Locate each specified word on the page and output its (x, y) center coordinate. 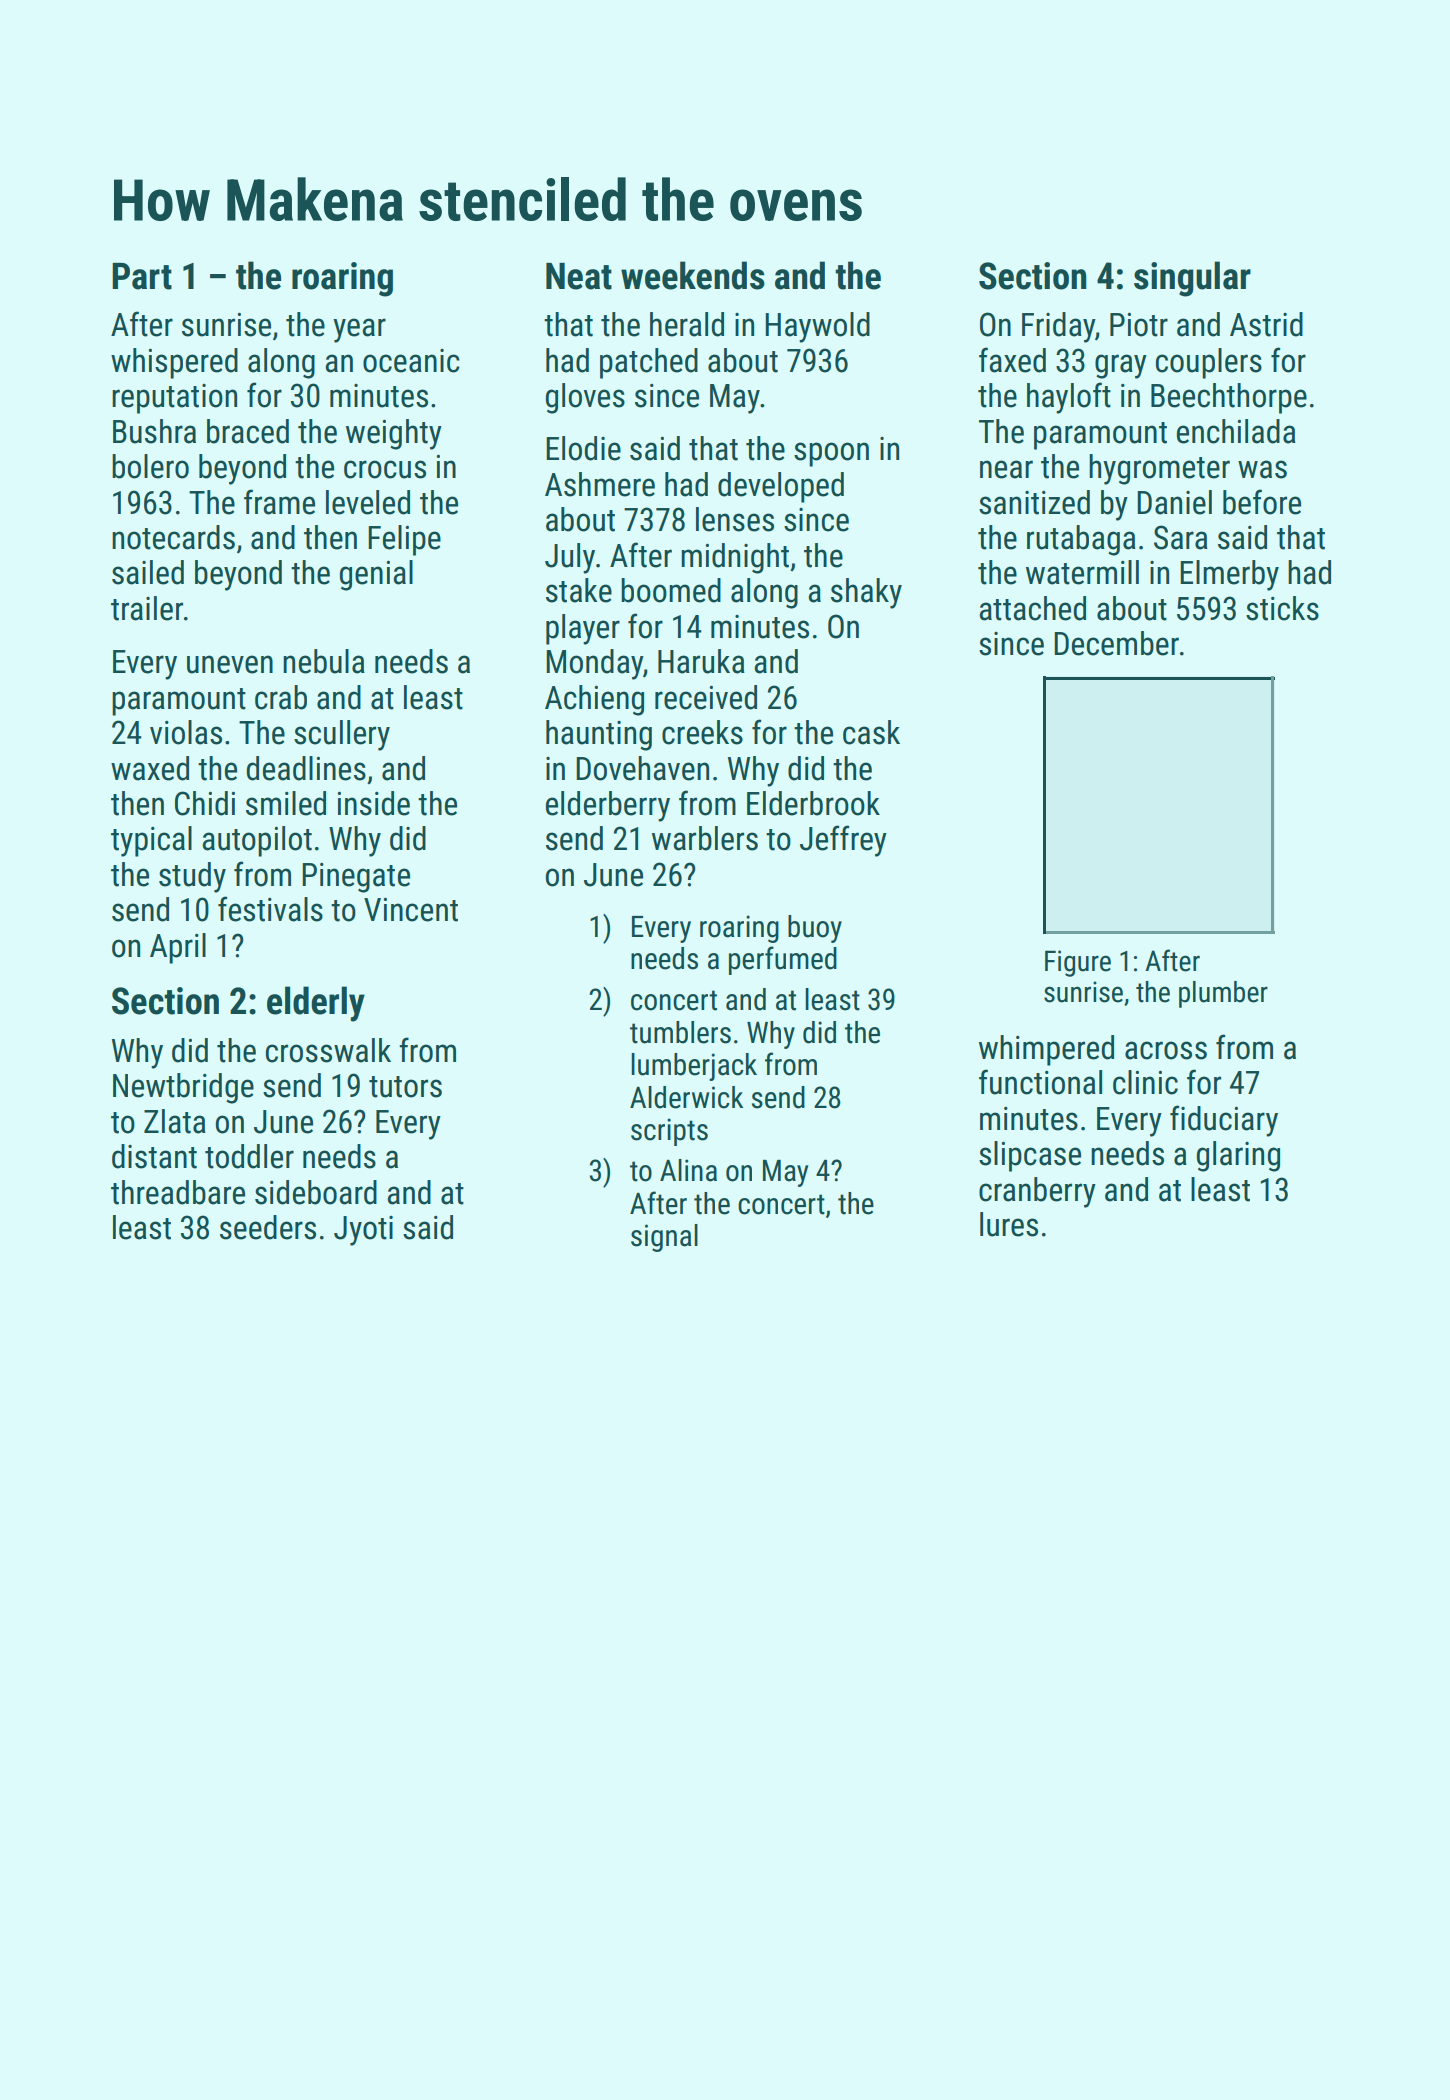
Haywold (817, 327)
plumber (1223, 994)
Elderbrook (813, 803)
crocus (385, 469)
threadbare (178, 1192)
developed (781, 487)
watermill (1082, 572)
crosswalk (328, 1050)
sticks (1282, 608)
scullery (342, 735)
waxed (150, 768)
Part (142, 276)
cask (871, 732)
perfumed (783, 960)
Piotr (1139, 325)
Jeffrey (843, 841)
